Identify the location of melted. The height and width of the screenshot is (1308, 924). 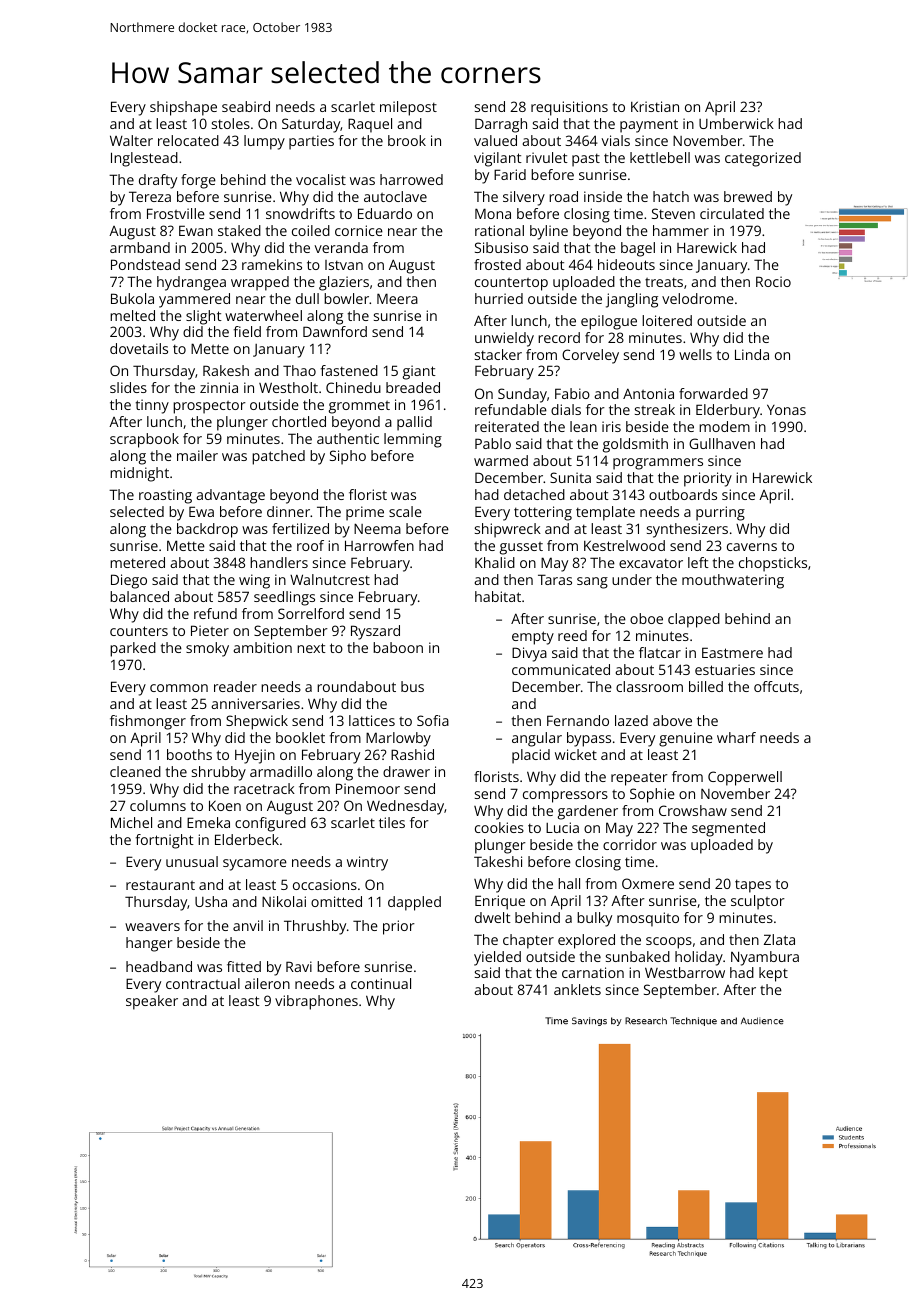
(132, 315).
